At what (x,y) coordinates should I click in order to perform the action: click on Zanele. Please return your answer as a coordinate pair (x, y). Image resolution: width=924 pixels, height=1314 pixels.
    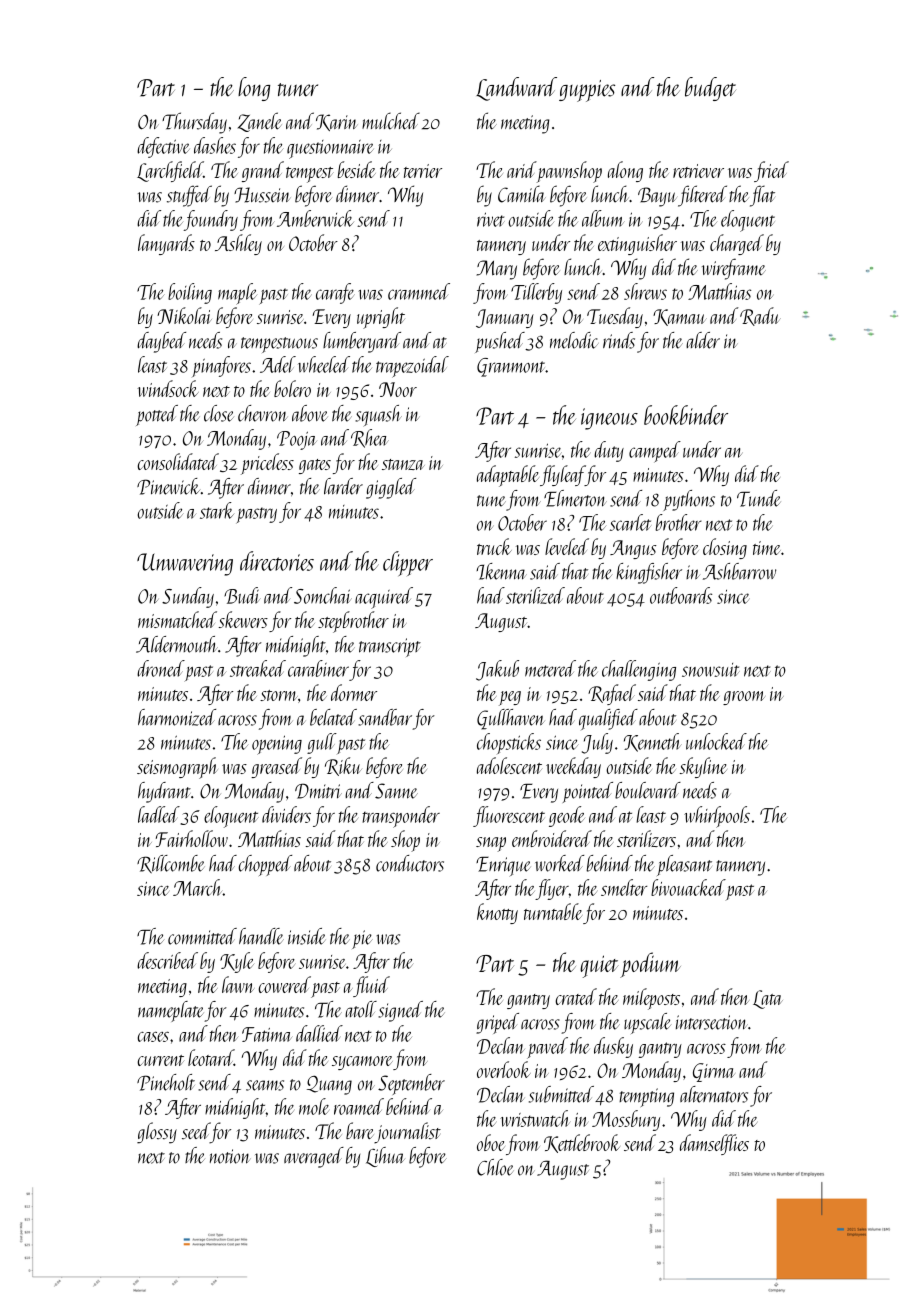
    Looking at the image, I should click on (259, 122).
